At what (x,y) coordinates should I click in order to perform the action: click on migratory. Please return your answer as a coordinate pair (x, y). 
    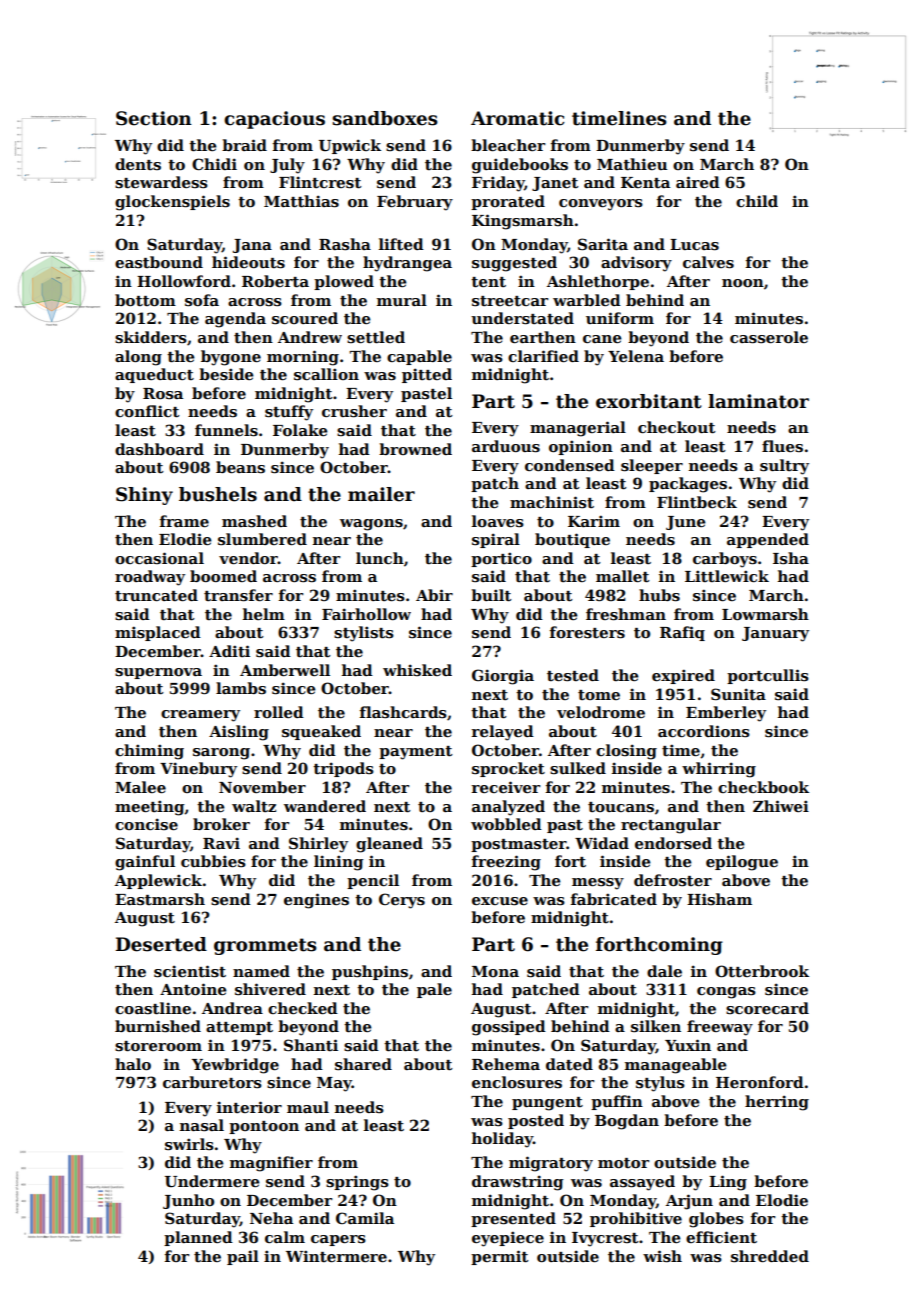
    Looking at the image, I should click on (551, 1164).
